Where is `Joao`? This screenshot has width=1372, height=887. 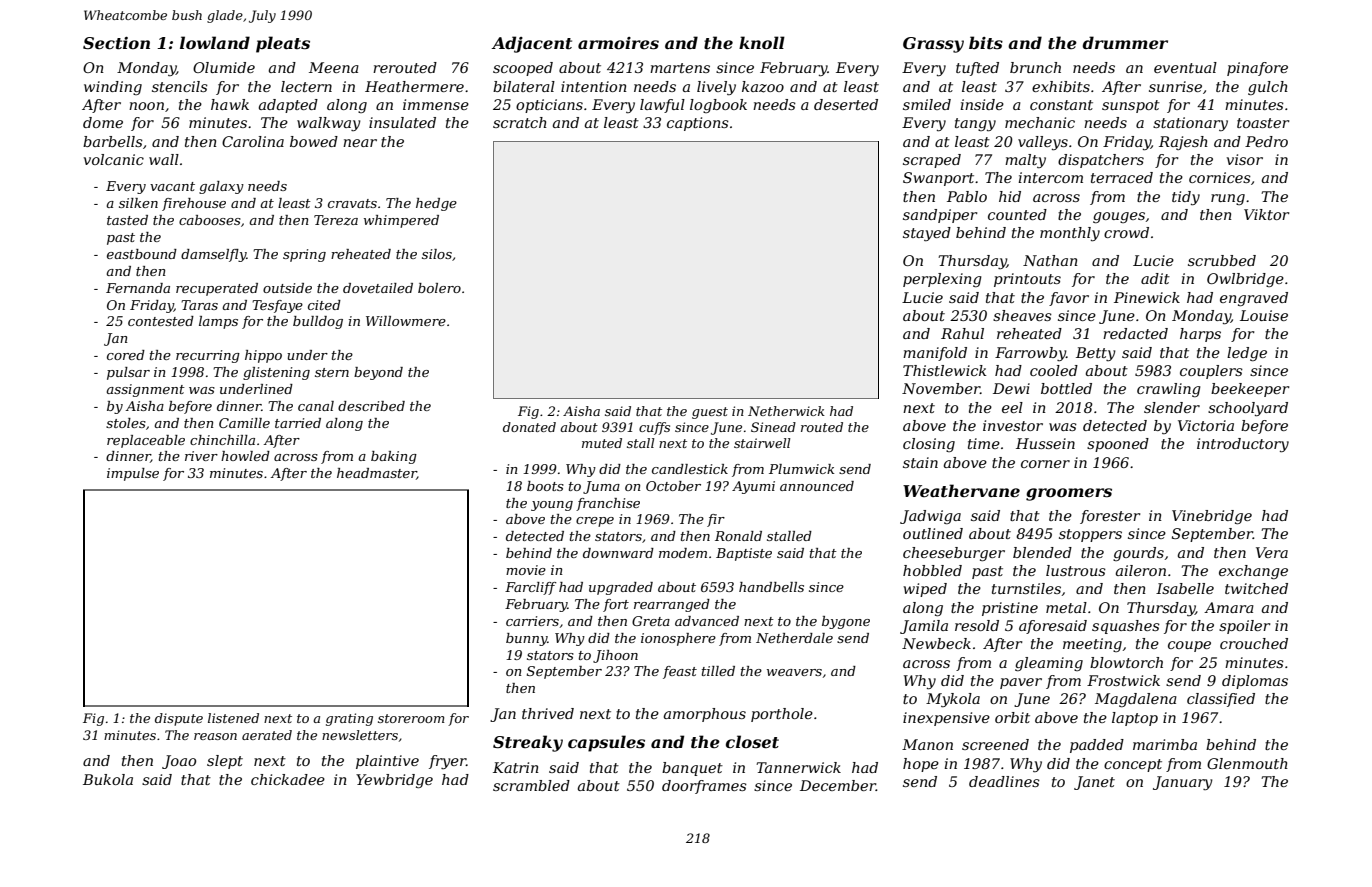 Joao is located at coordinates (179, 762).
